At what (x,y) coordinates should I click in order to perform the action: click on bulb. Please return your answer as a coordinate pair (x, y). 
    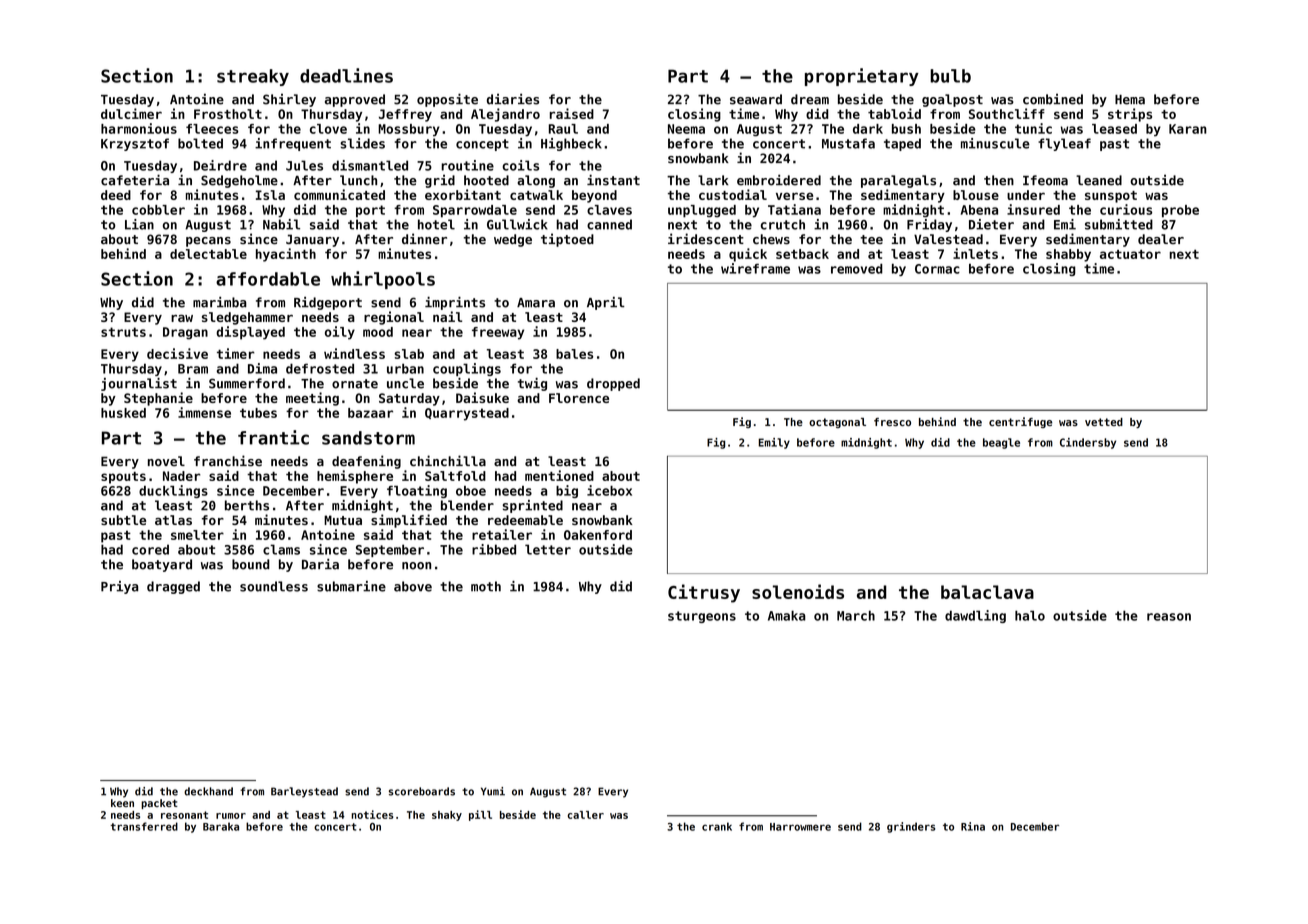
    Looking at the image, I should click on (950, 76).
